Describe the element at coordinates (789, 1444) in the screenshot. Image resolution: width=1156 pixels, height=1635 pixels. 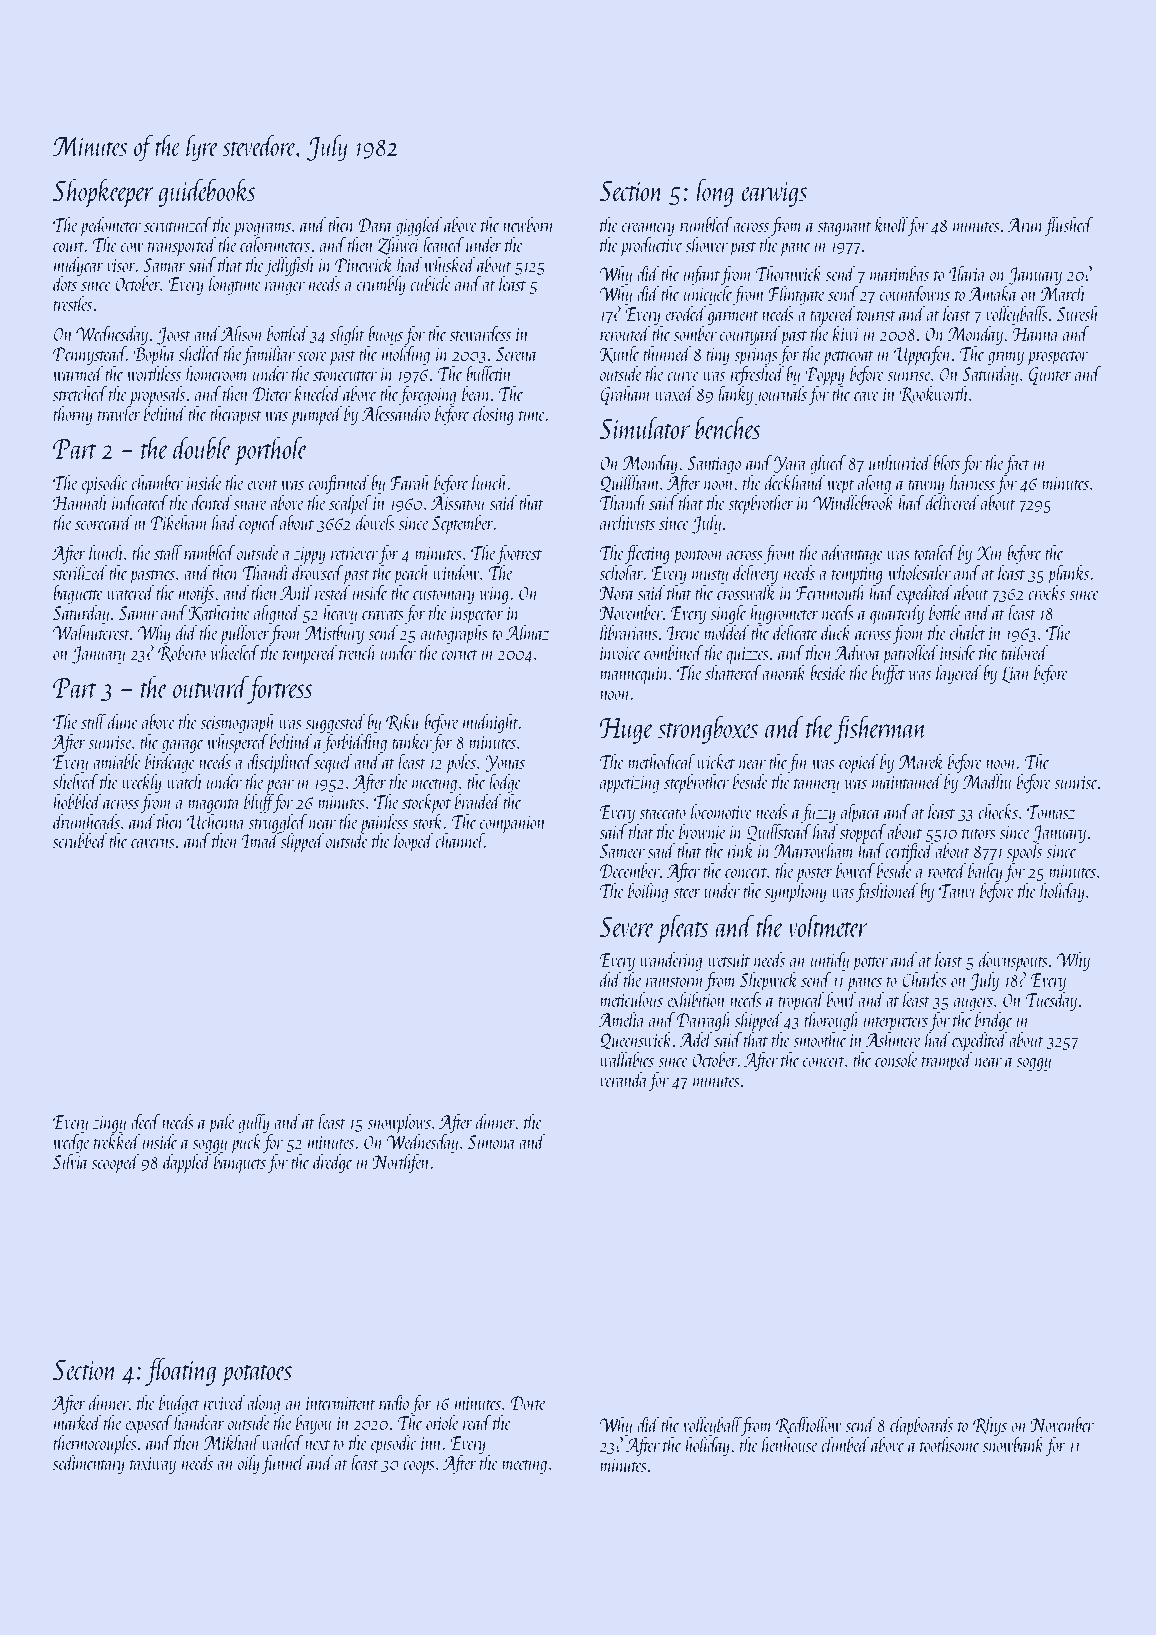
I see `henhouse` at that location.
